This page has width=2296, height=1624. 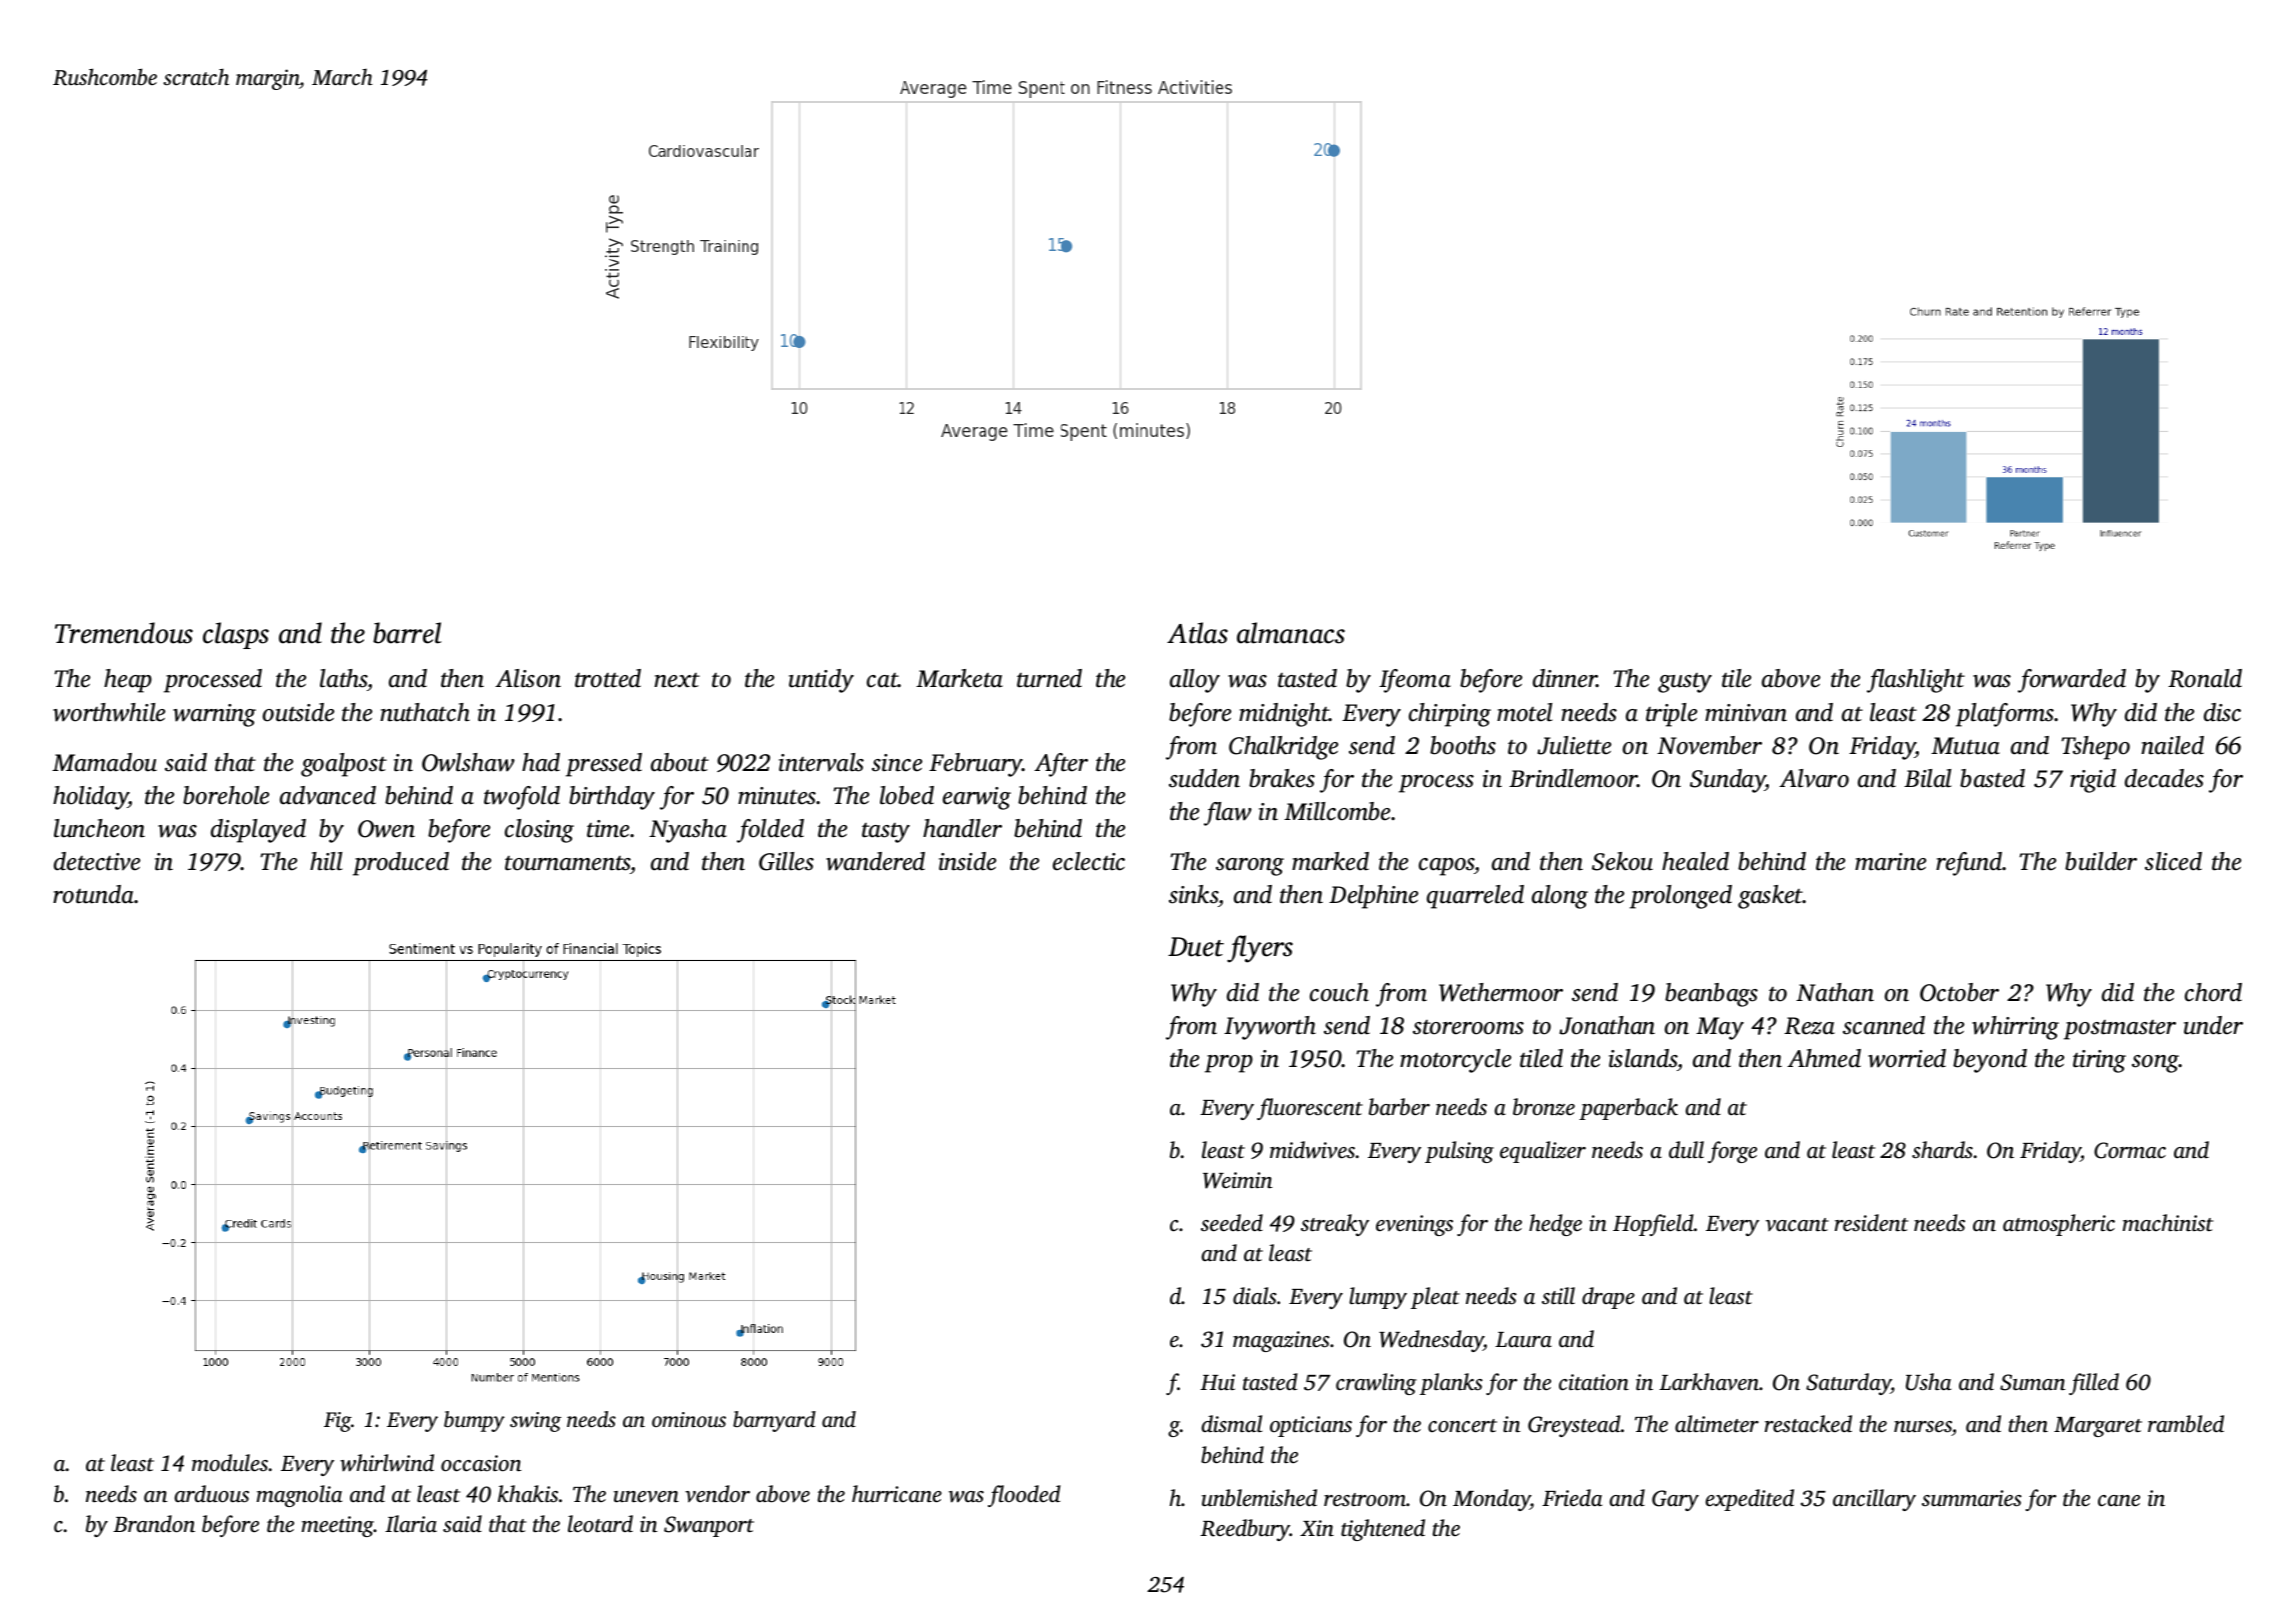 I want to click on prop, so click(x=1229, y=1064).
